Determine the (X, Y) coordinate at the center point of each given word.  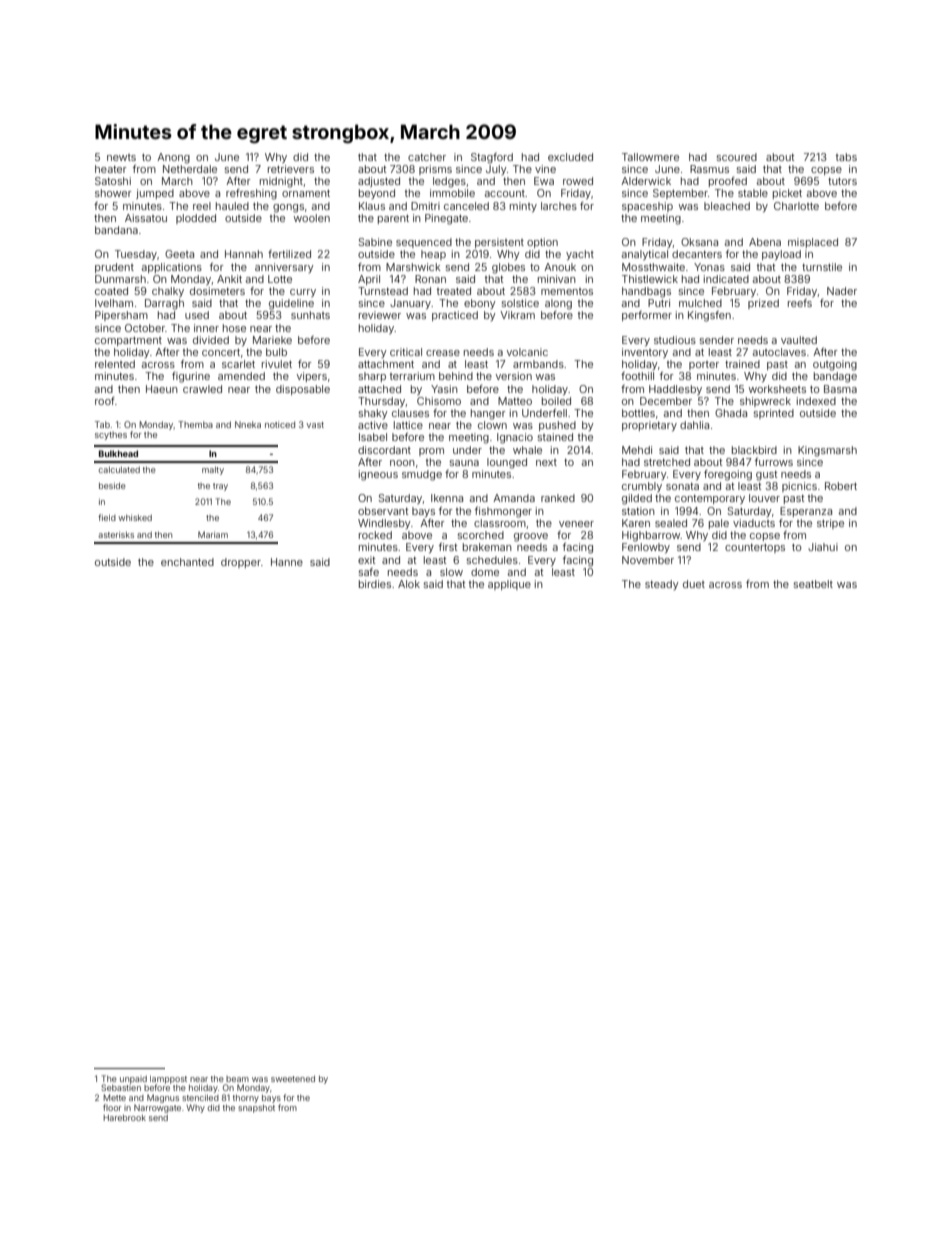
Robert (841, 486)
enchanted (187, 562)
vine (545, 169)
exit (366, 560)
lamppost (168, 1080)
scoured (737, 157)
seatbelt (813, 584)
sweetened (293, 1079)
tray (220, 487)
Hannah (244, 254)
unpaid (133, 1080)
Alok (409, 584)
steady (662, 585)
